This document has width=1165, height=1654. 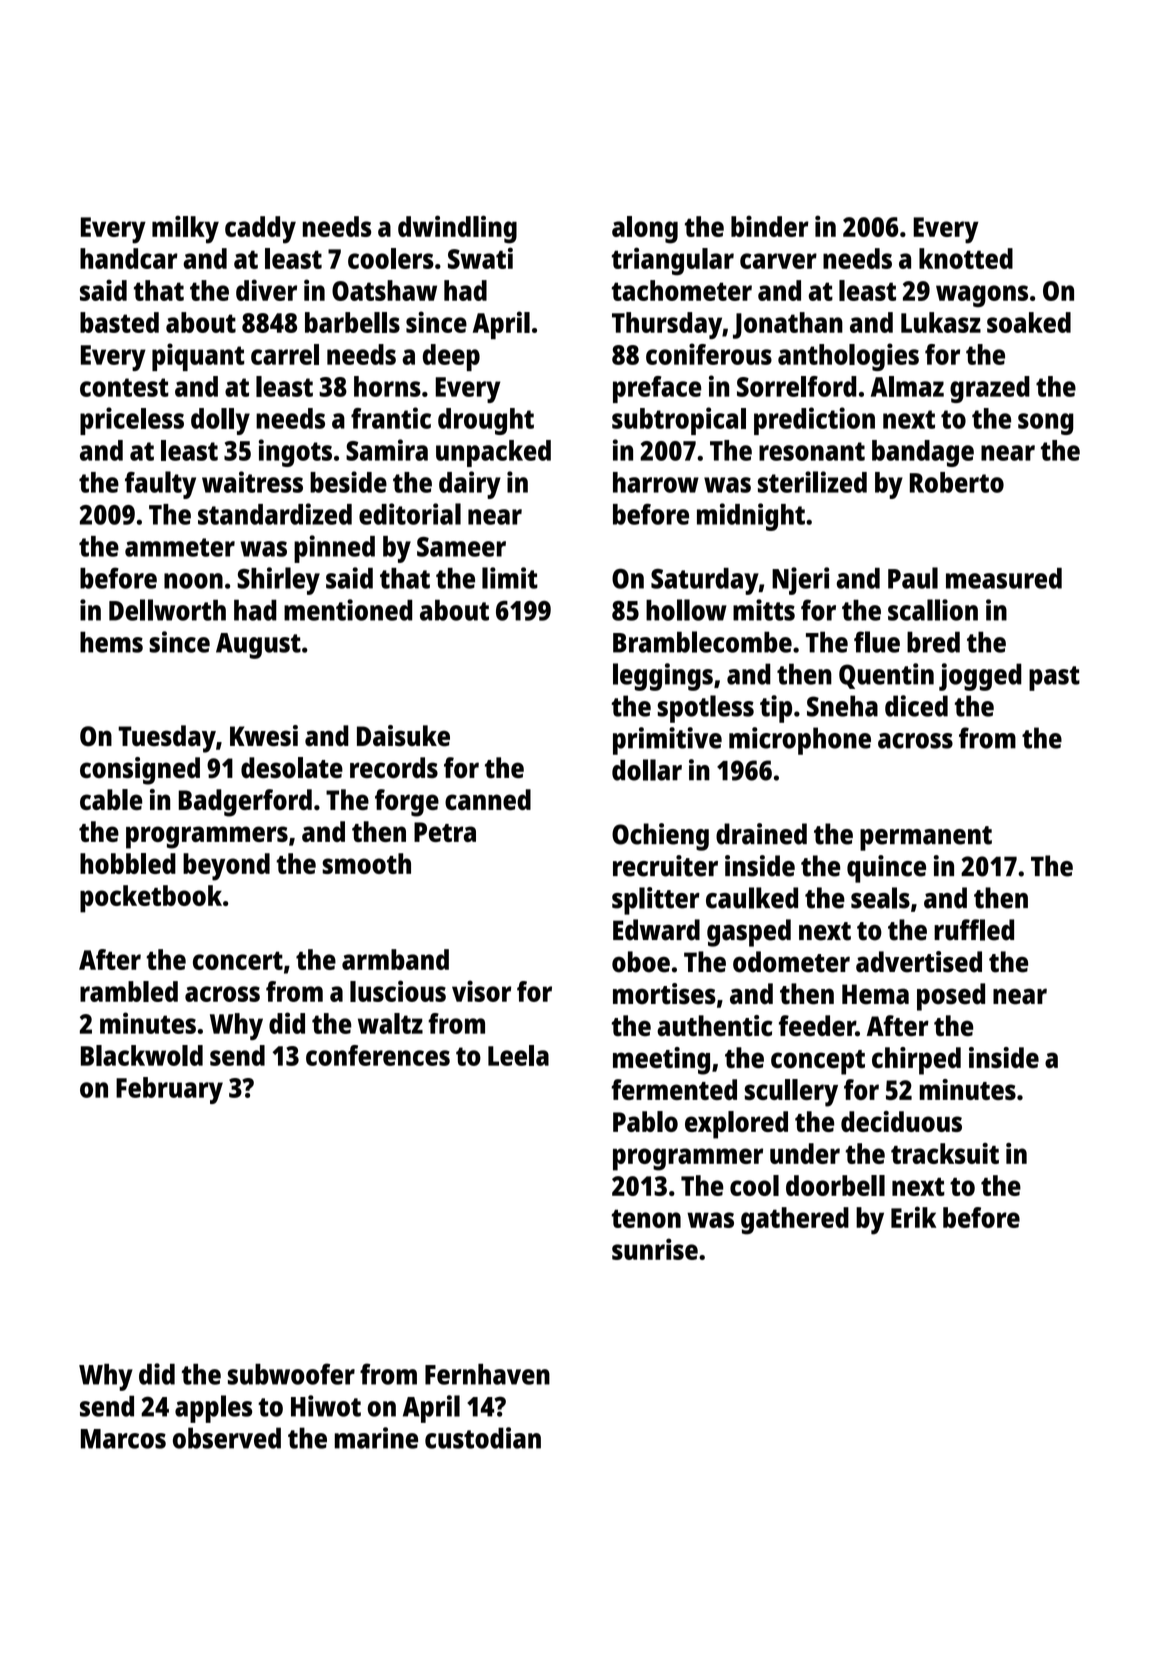 What do you see at coordinates (645, 230) in the document?
I see `along` at bounding box center [645, 230].
